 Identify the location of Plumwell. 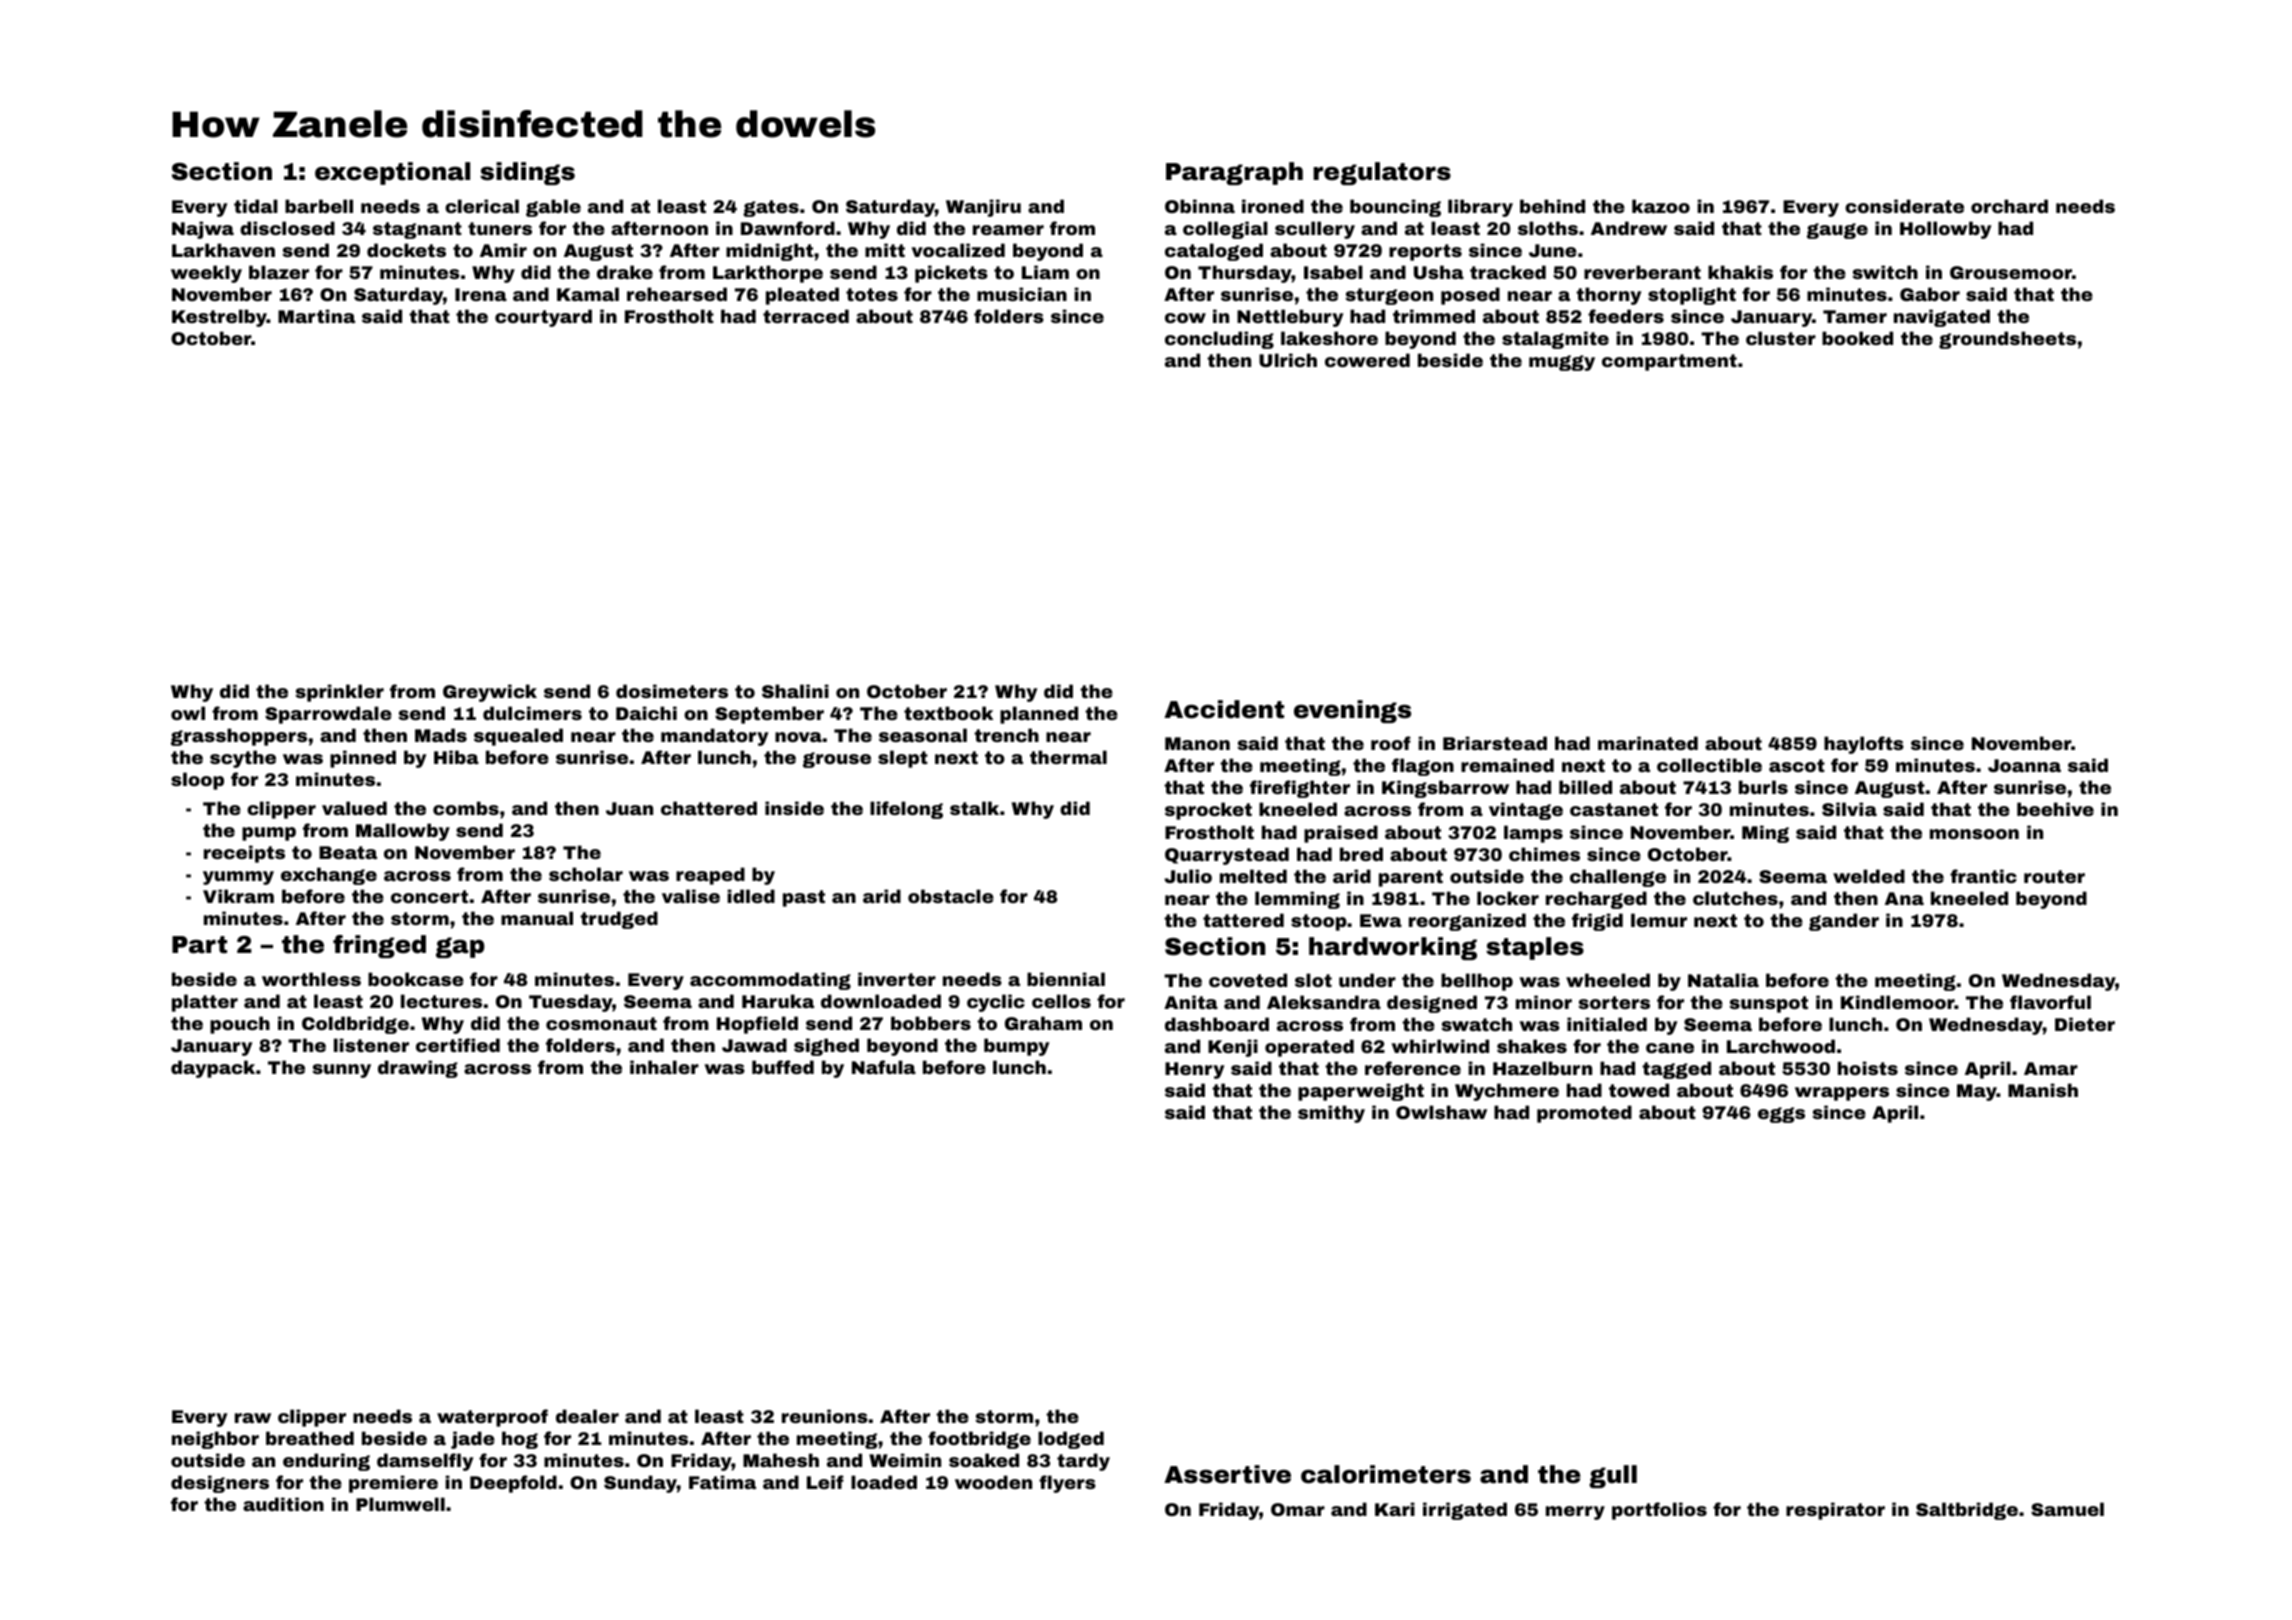
(400, 1504).
